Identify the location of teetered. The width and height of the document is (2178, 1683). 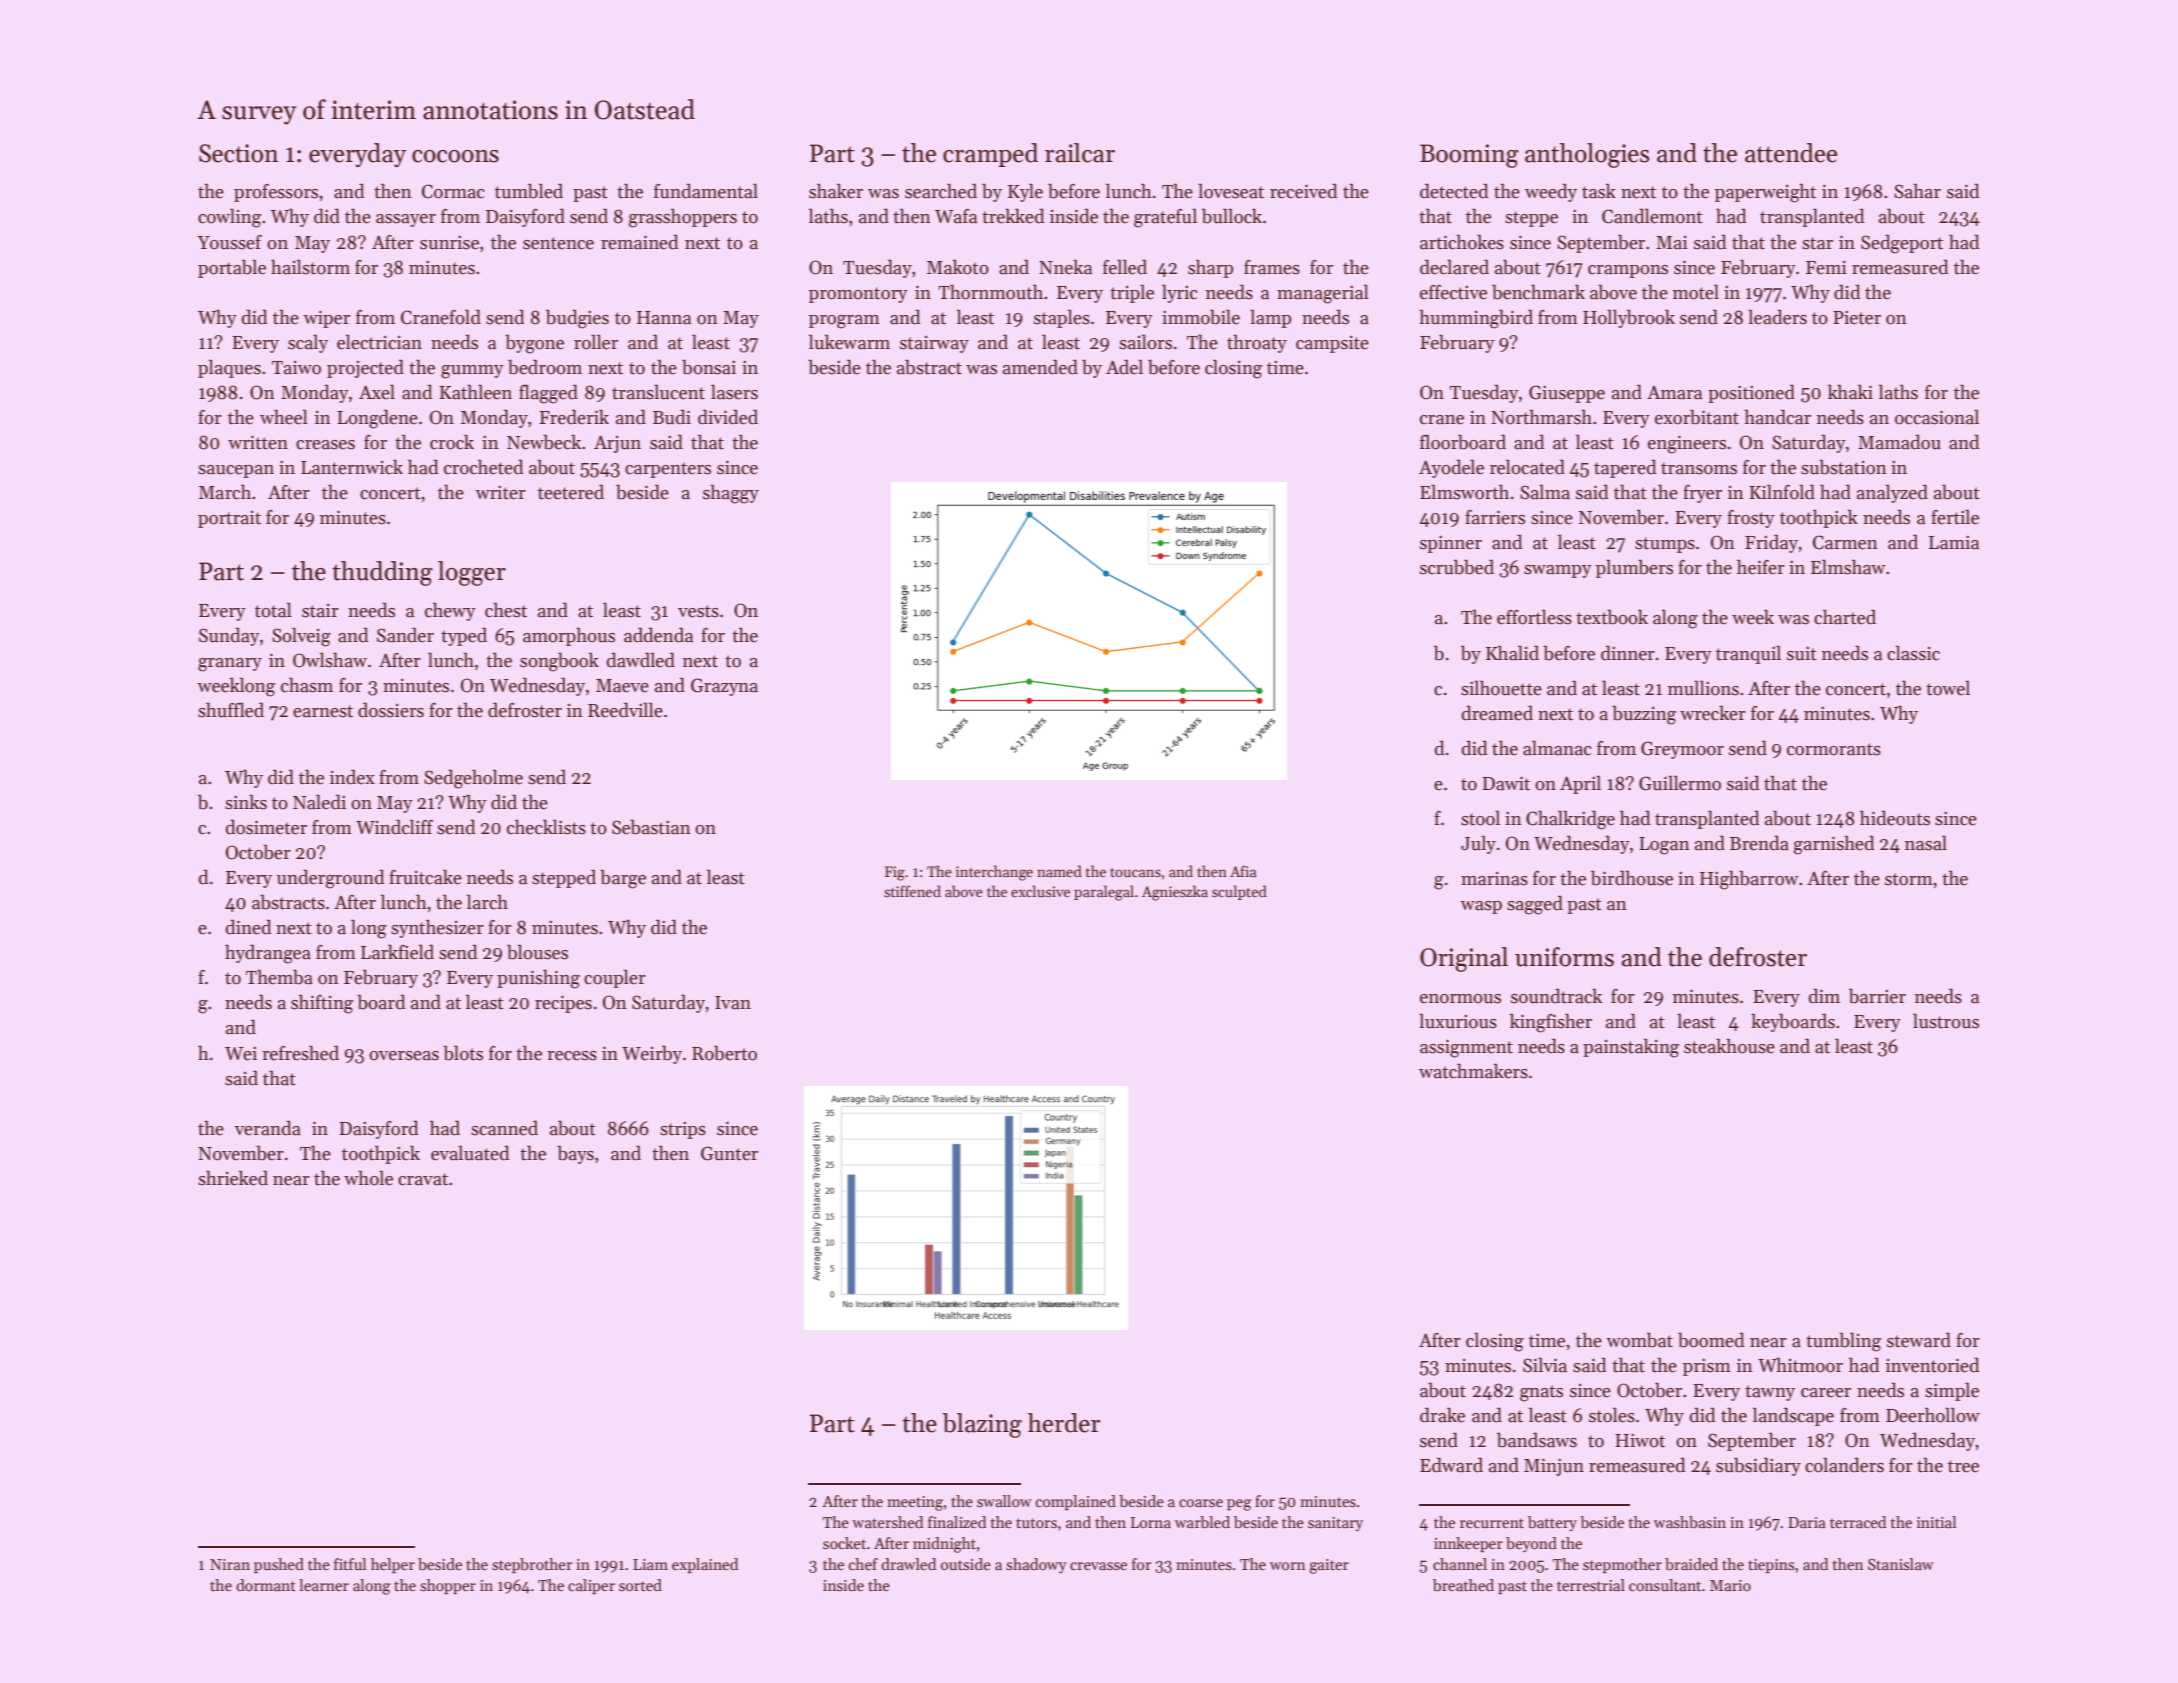
(571, 492).
